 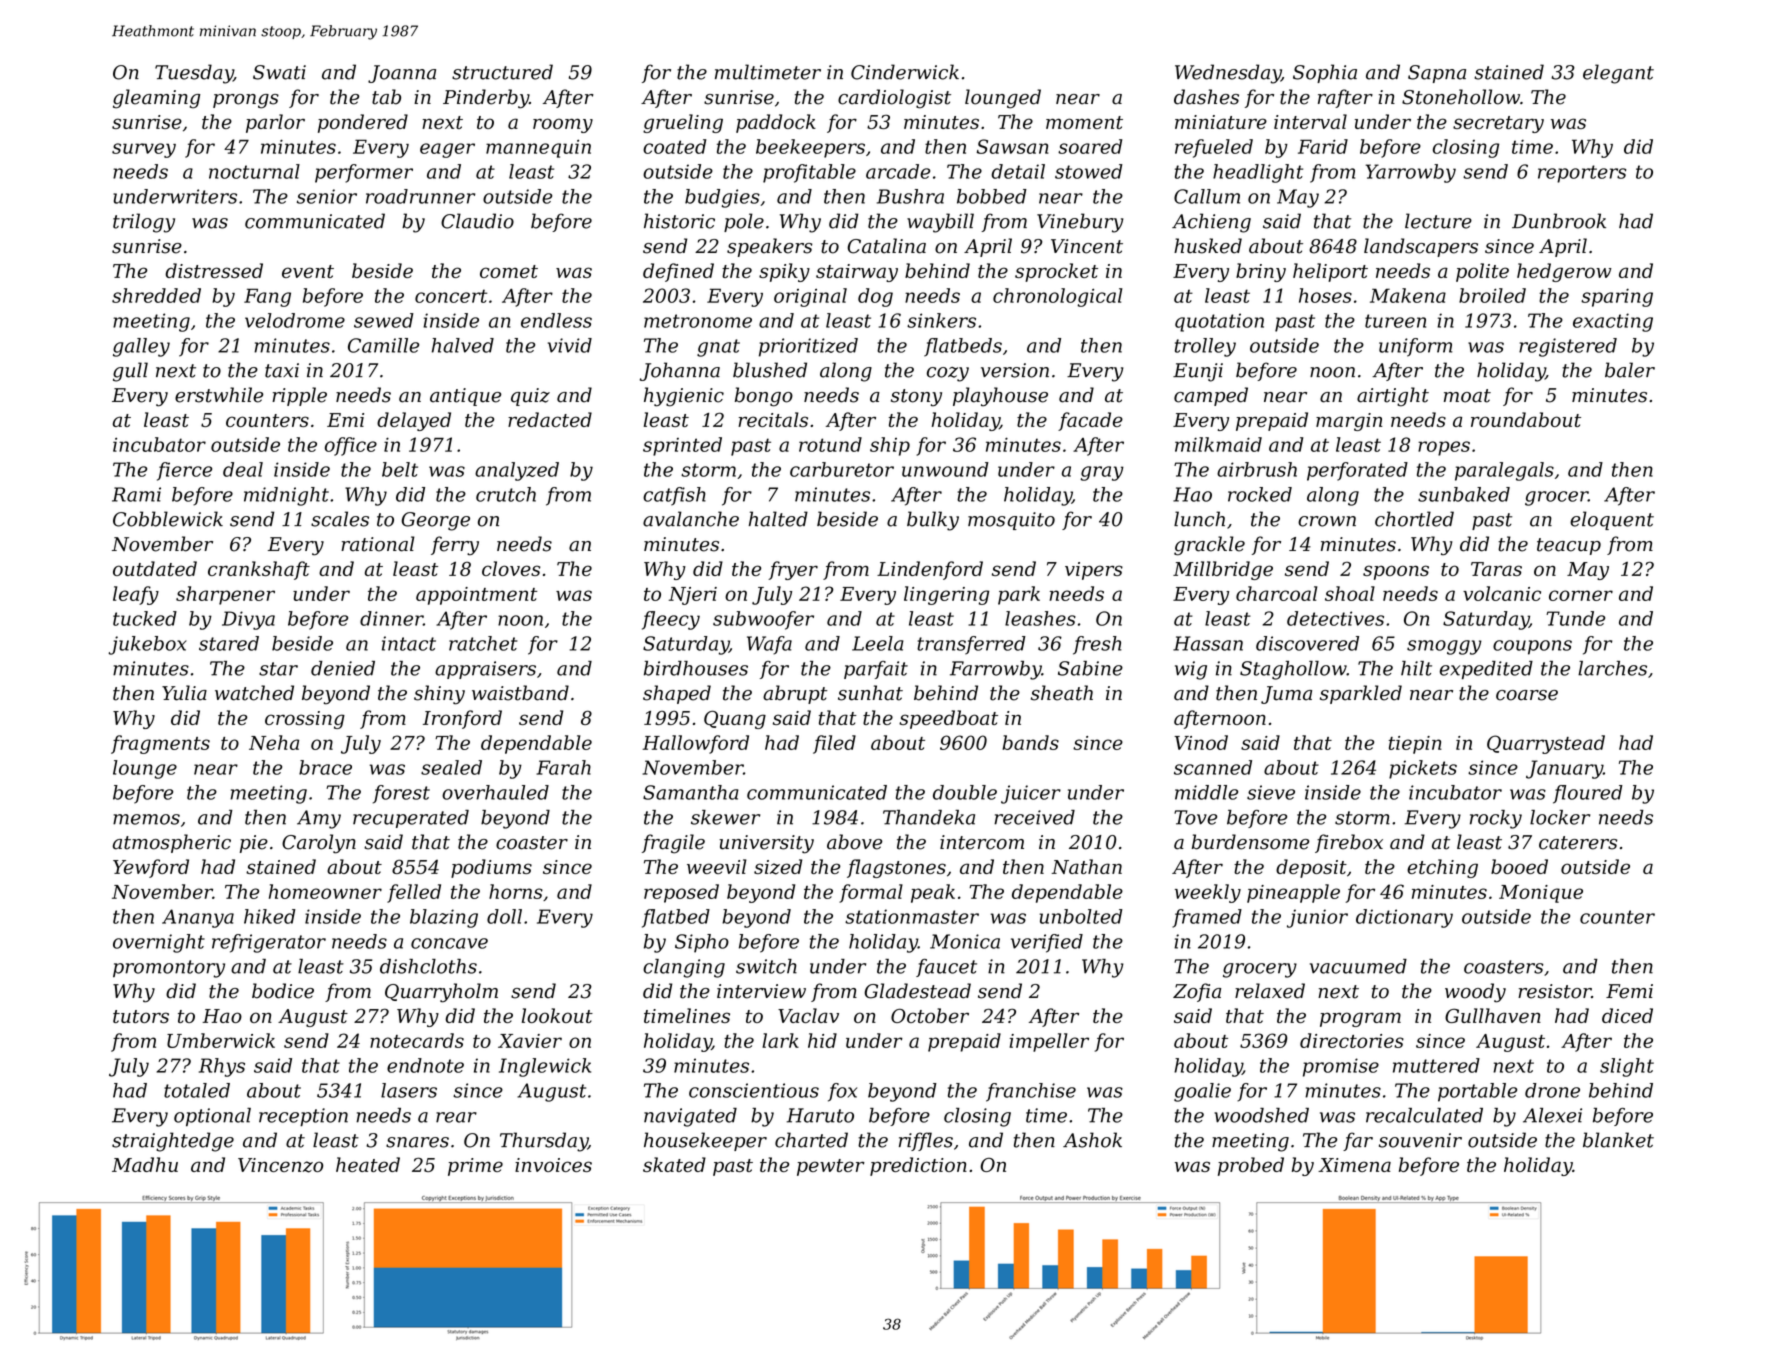 What do you see at coordinates (875, 297) in the screenshot?
I see `dog` at bounding box center [875, 297].
